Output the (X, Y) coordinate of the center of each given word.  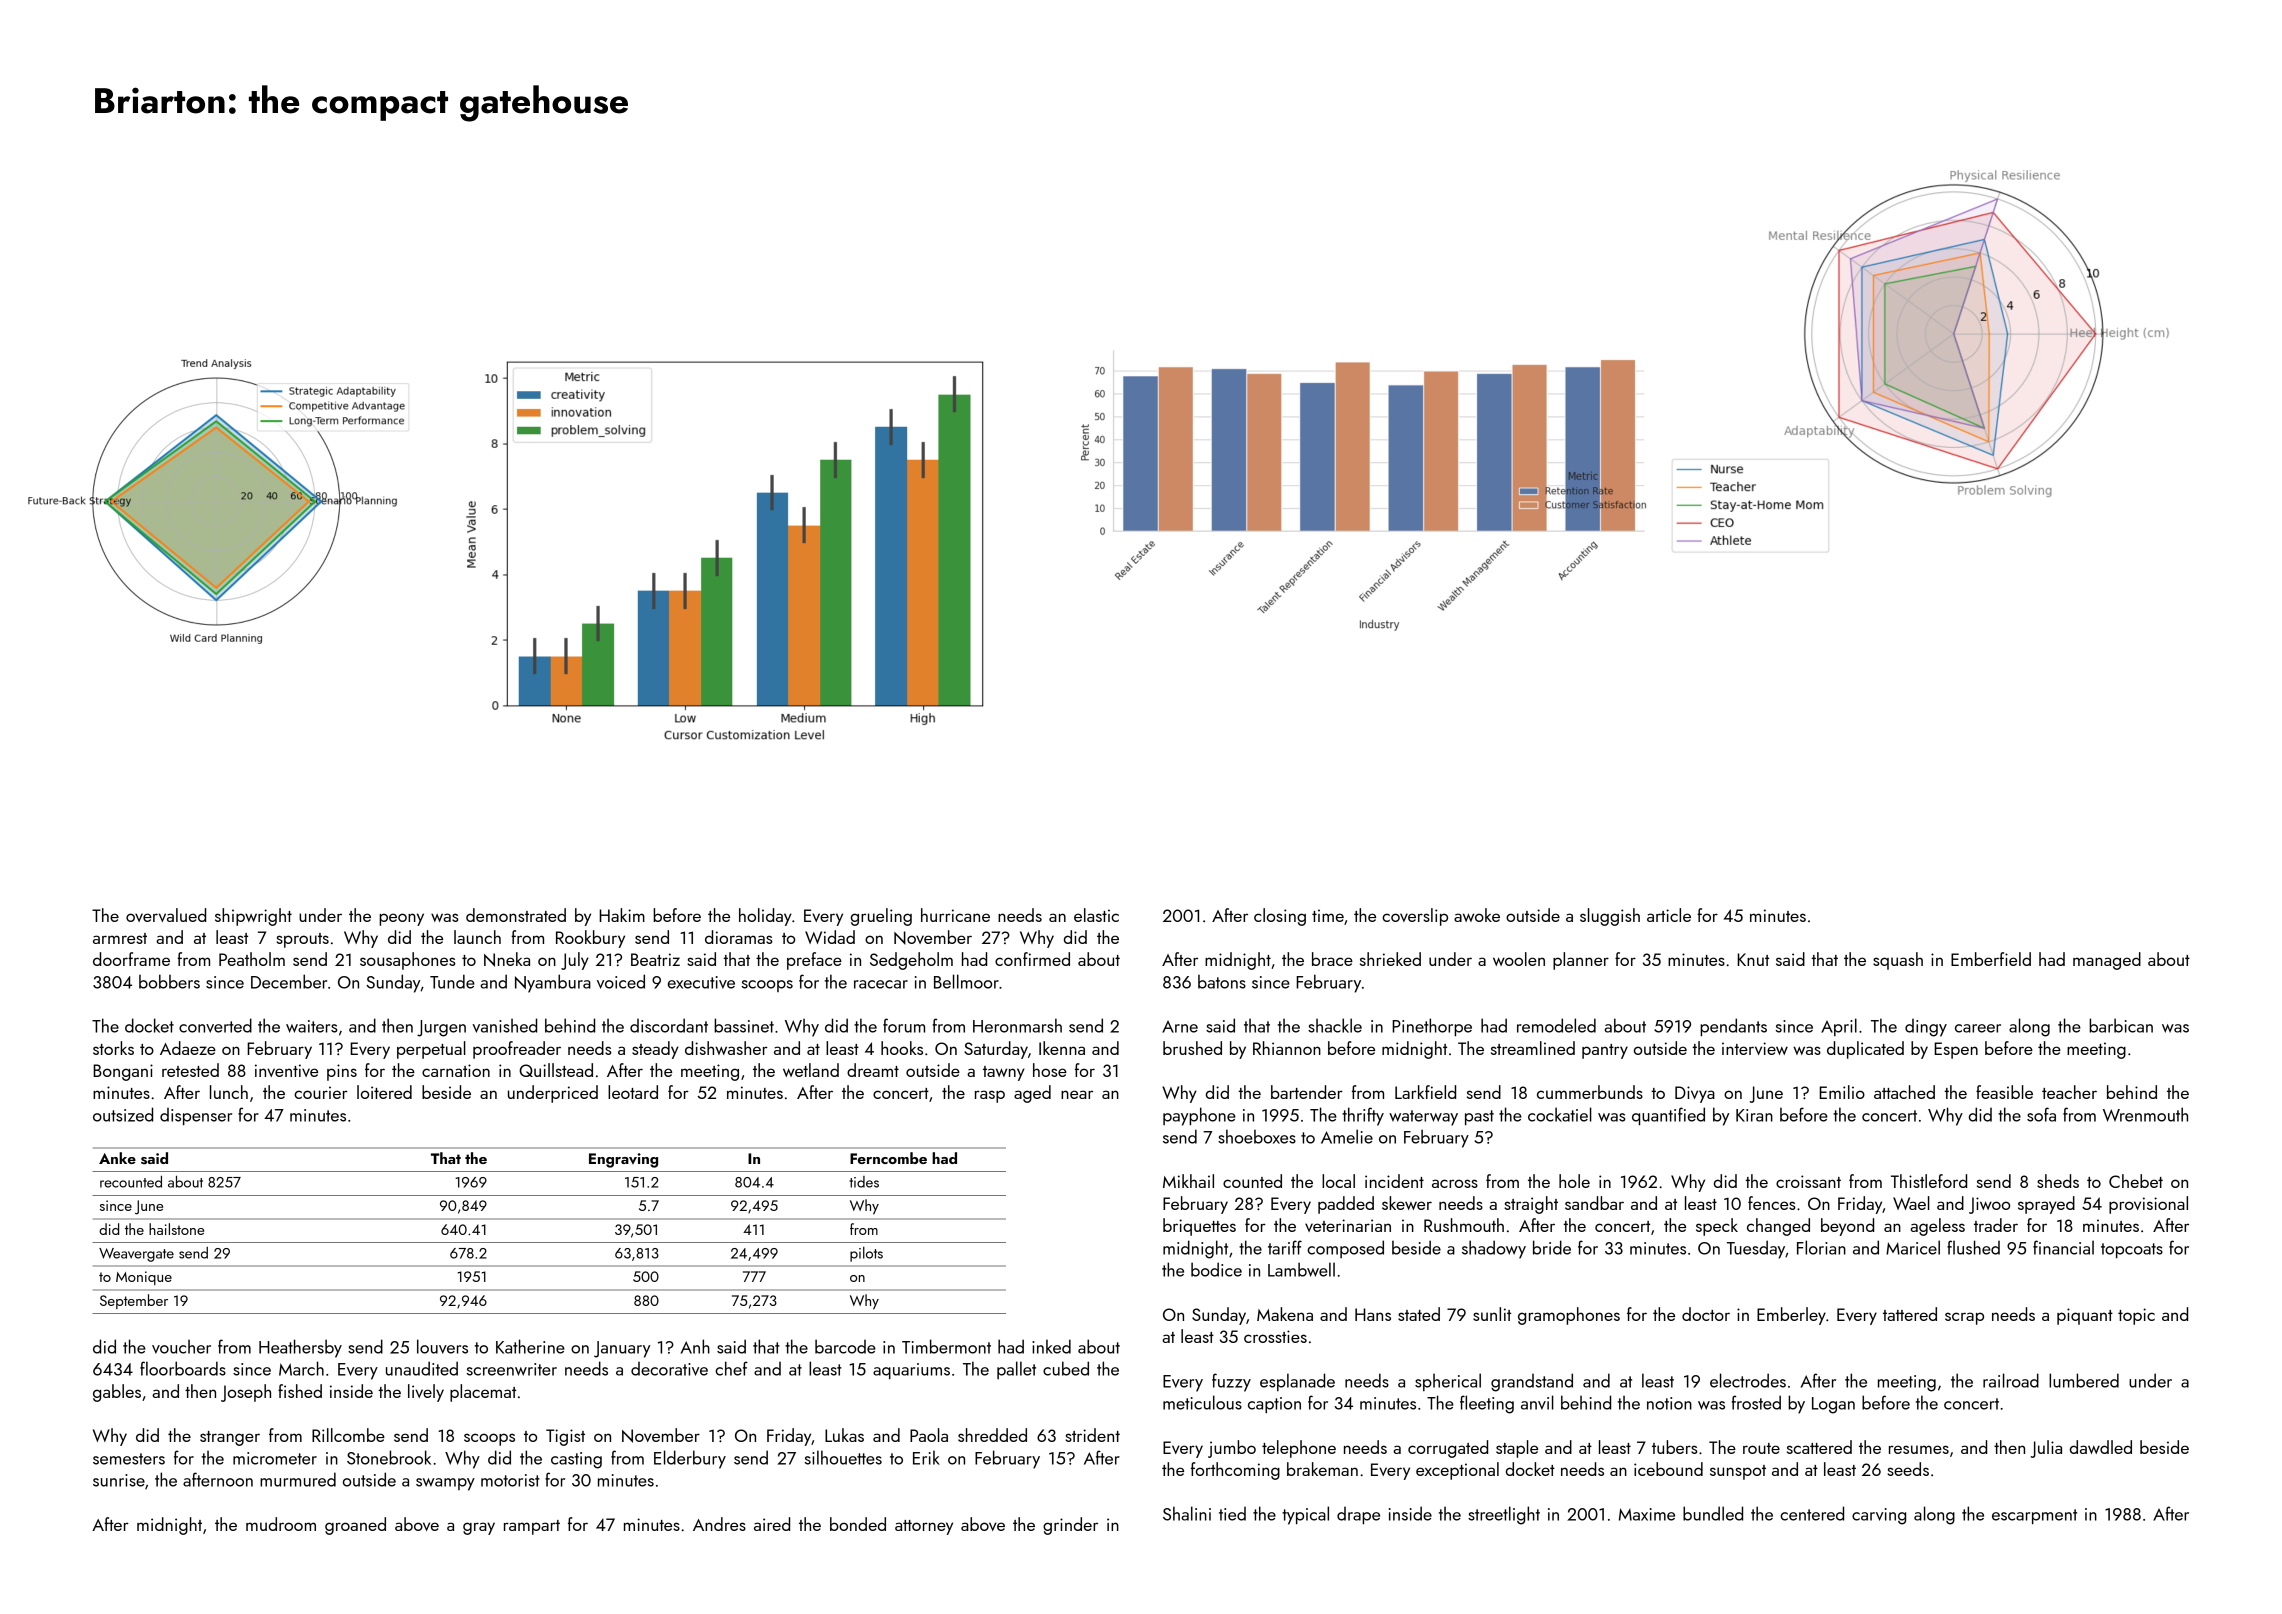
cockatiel (1560, 1114)
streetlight (1504, 1515)
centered (1812, 1513)
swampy (445, 1484)
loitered (384, 1092)
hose (1050, 1070)
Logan (1833, 1405)
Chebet (2136, 1181)
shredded (992, 1435)
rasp (990, 1096)
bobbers (169, 981)
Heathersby (300, 1348)
